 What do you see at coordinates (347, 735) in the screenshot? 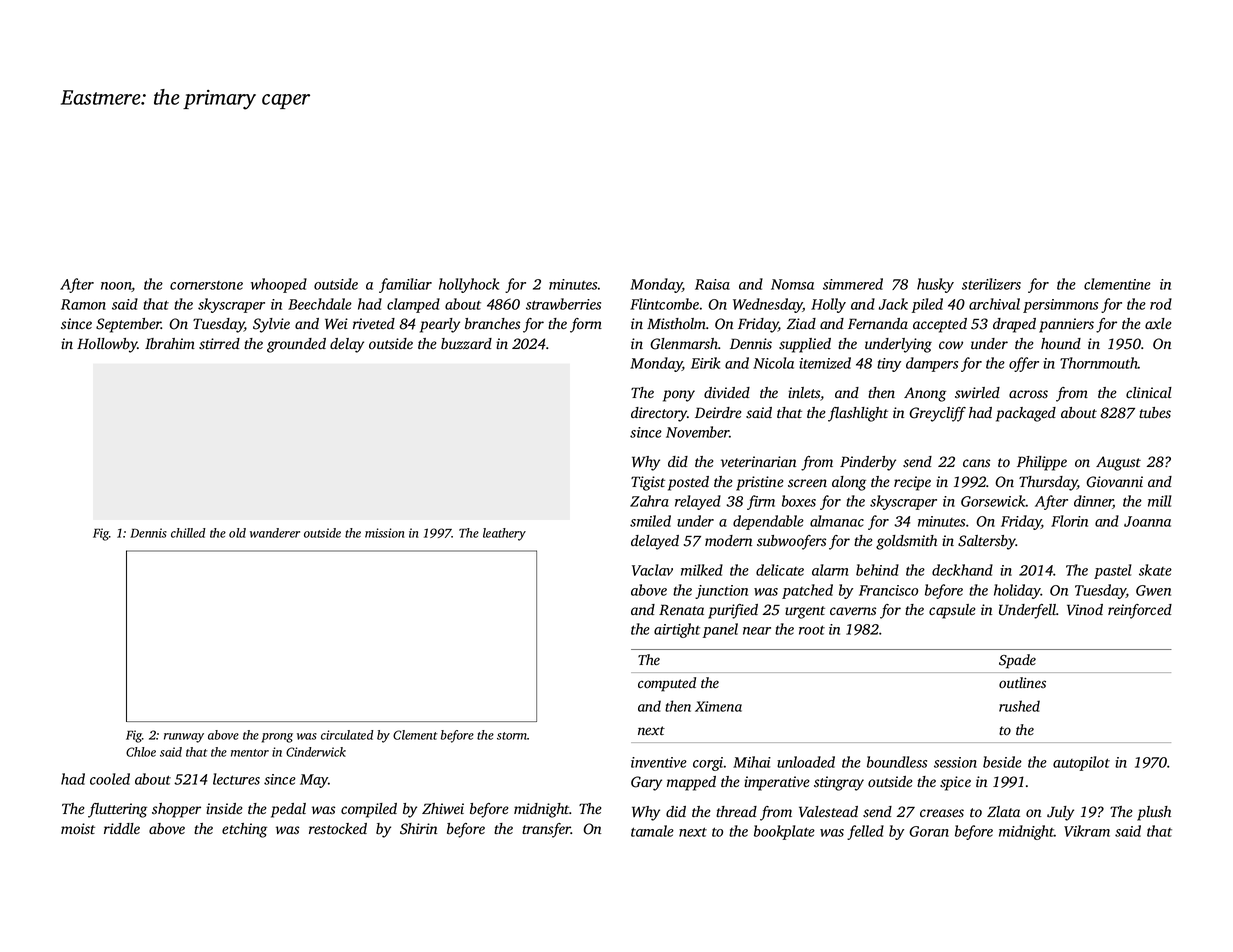
I see `circulated` at bounding box center [347, 735].
